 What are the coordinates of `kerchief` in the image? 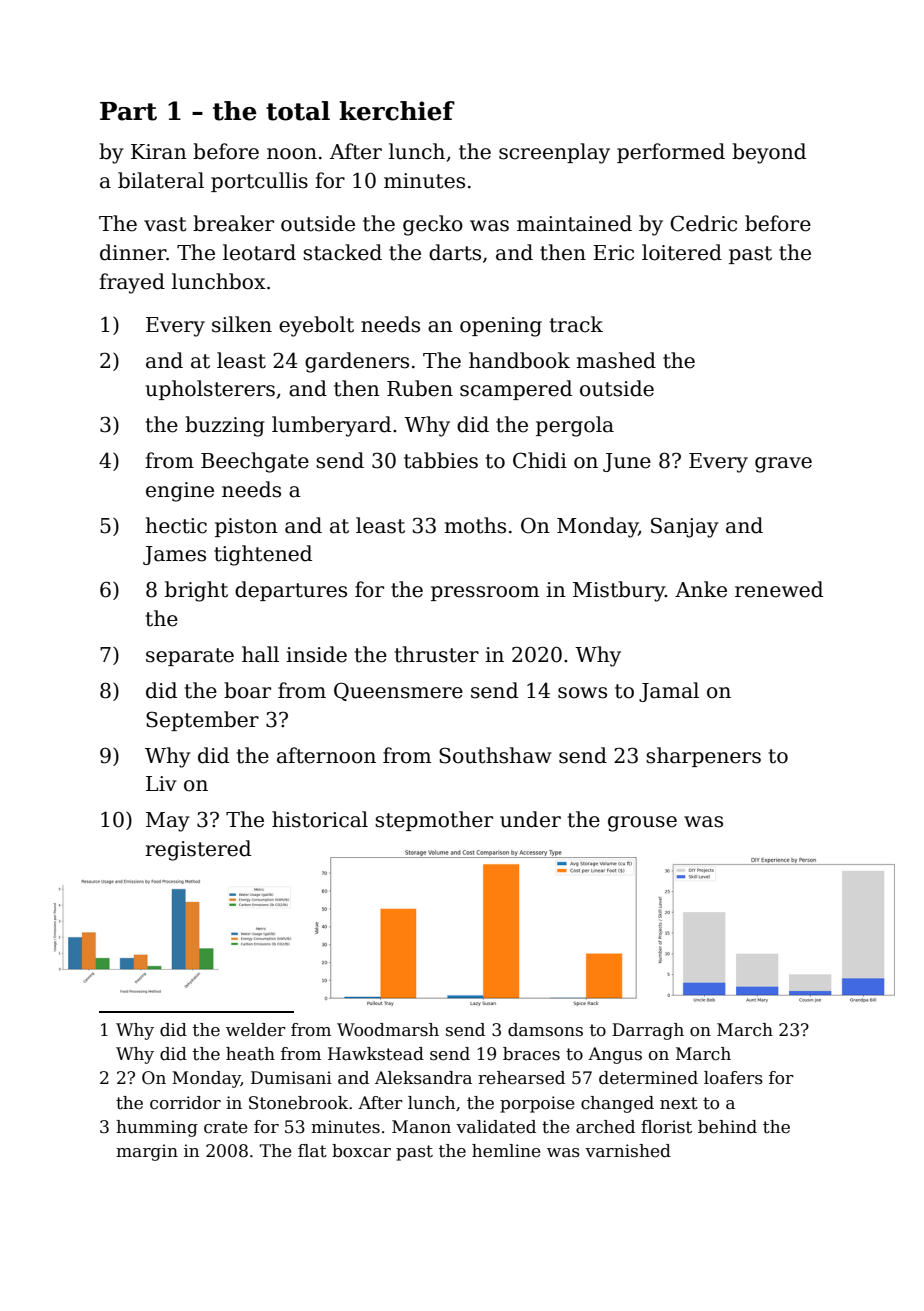 It's located at (397, 111).
